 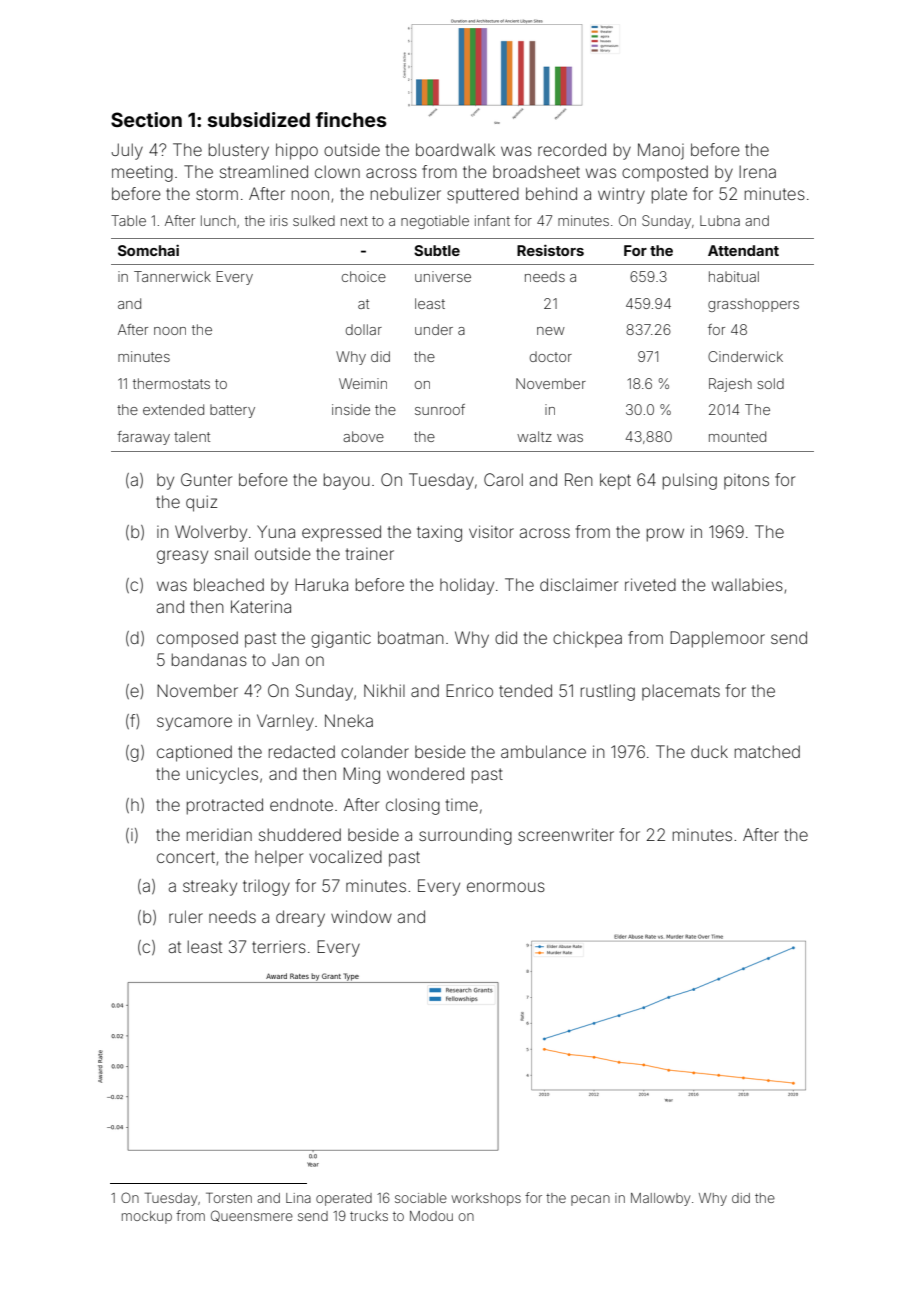 I want to click on matched, so click(x=767, y=751).
